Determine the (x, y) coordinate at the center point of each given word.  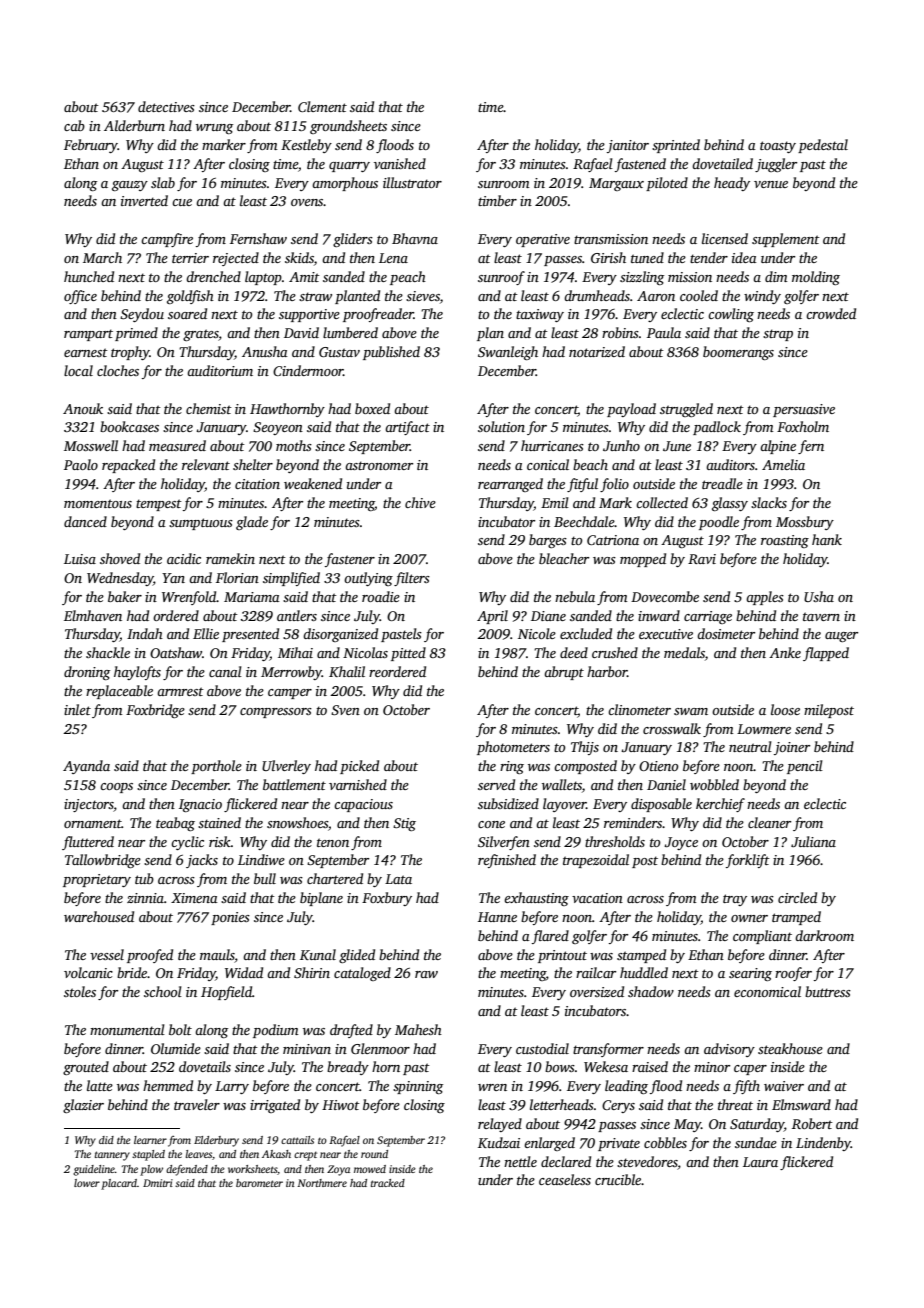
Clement (322, 106)
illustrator (412, 182)
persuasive (804, 410)
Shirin (312, 972)
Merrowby (291, 673)
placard (119, 1184)
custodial (542, 1048)
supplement (786, 240)
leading (626, 1087)
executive (666, 634)
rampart (88, 335)
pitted (408, 654)
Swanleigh (508, 353)
